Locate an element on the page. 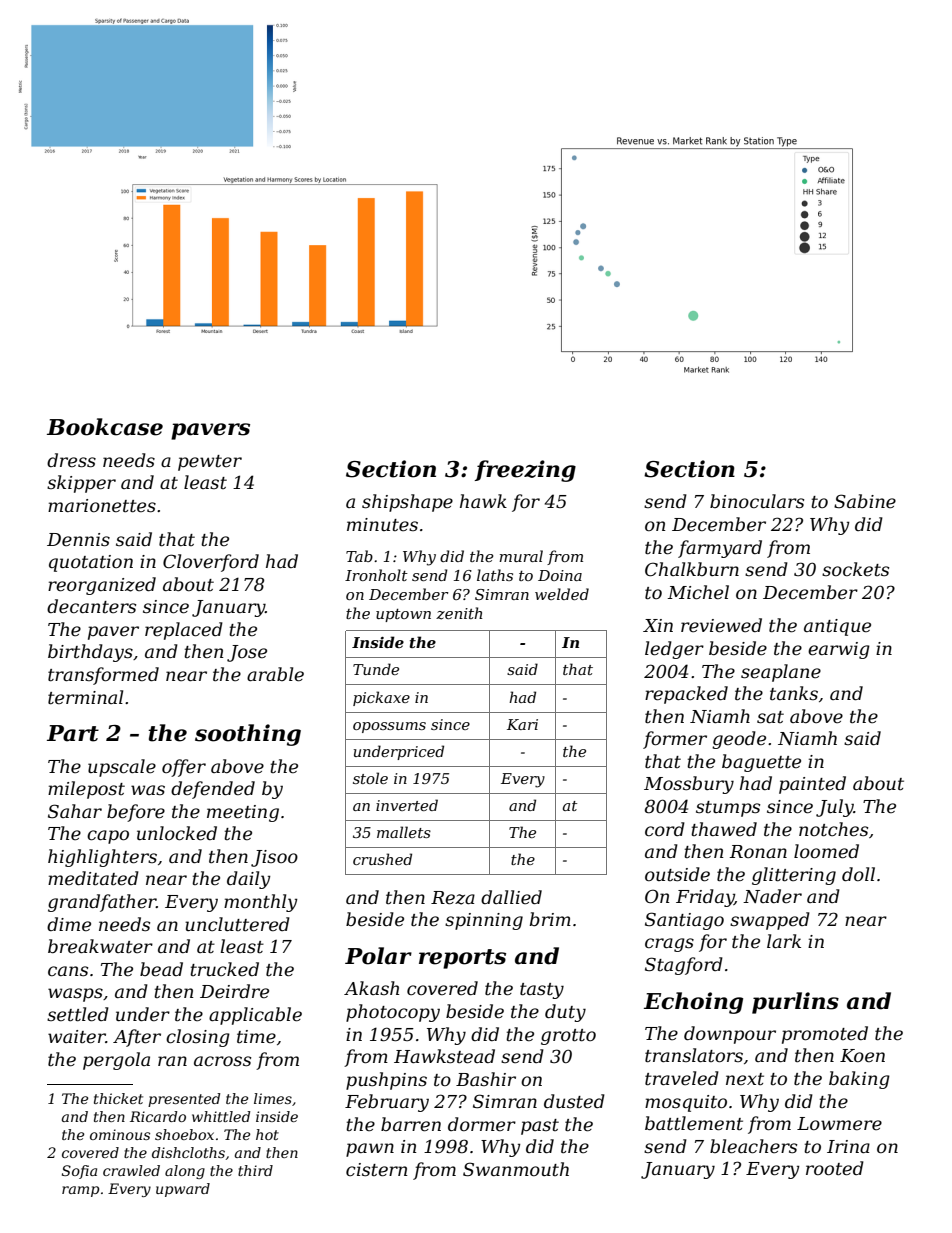 Image resolution: width=952 pixels, height=1233 pixels. binoculars is located at coordinates (757, 501).
